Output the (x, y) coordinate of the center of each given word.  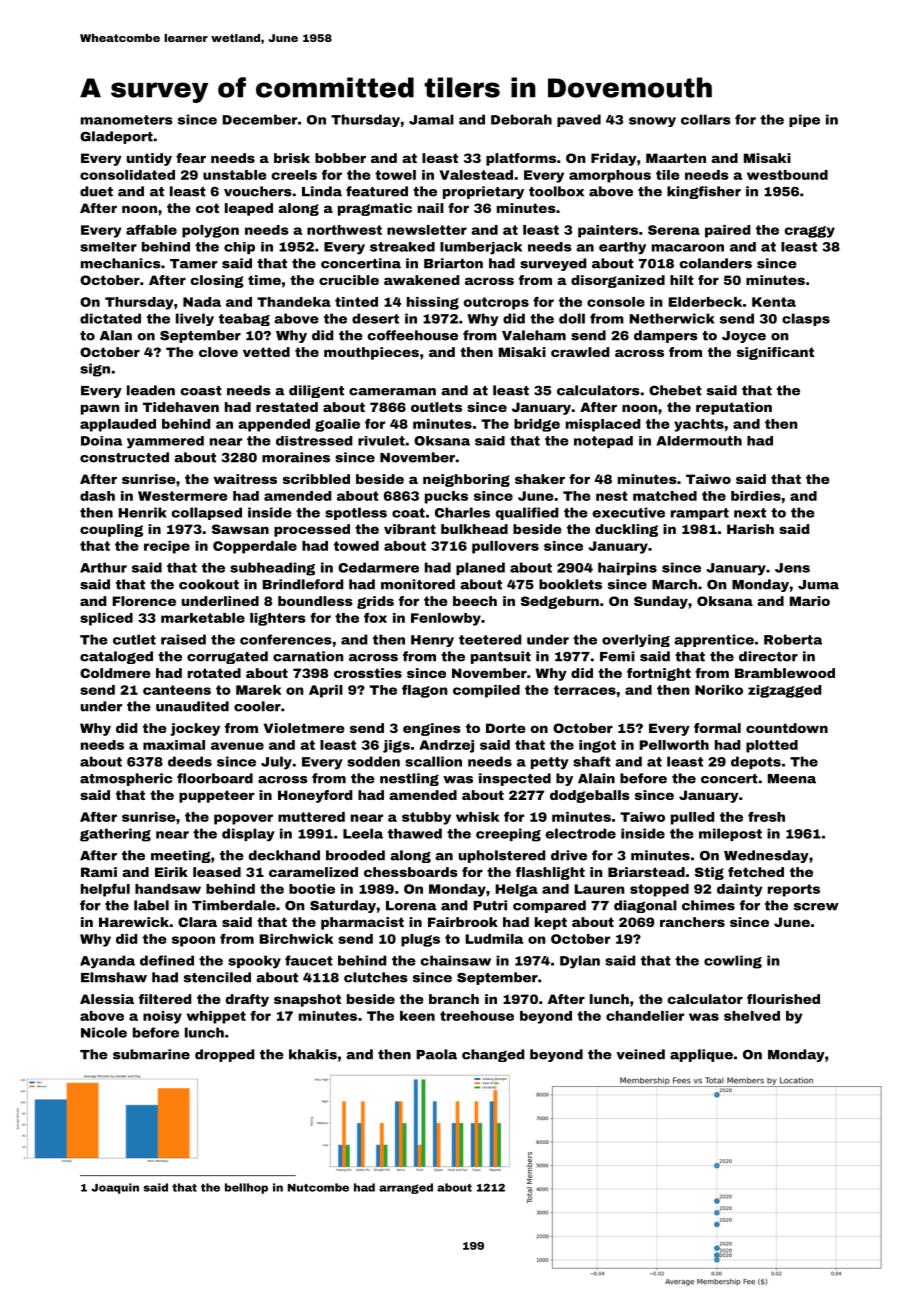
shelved (752, 1016)
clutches (376, 977)
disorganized (618, 281)
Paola (436, 1054)
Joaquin (115, 1188)
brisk (292, 158)
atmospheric (126, 779)
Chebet (675, 390)
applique (701, 1055)
